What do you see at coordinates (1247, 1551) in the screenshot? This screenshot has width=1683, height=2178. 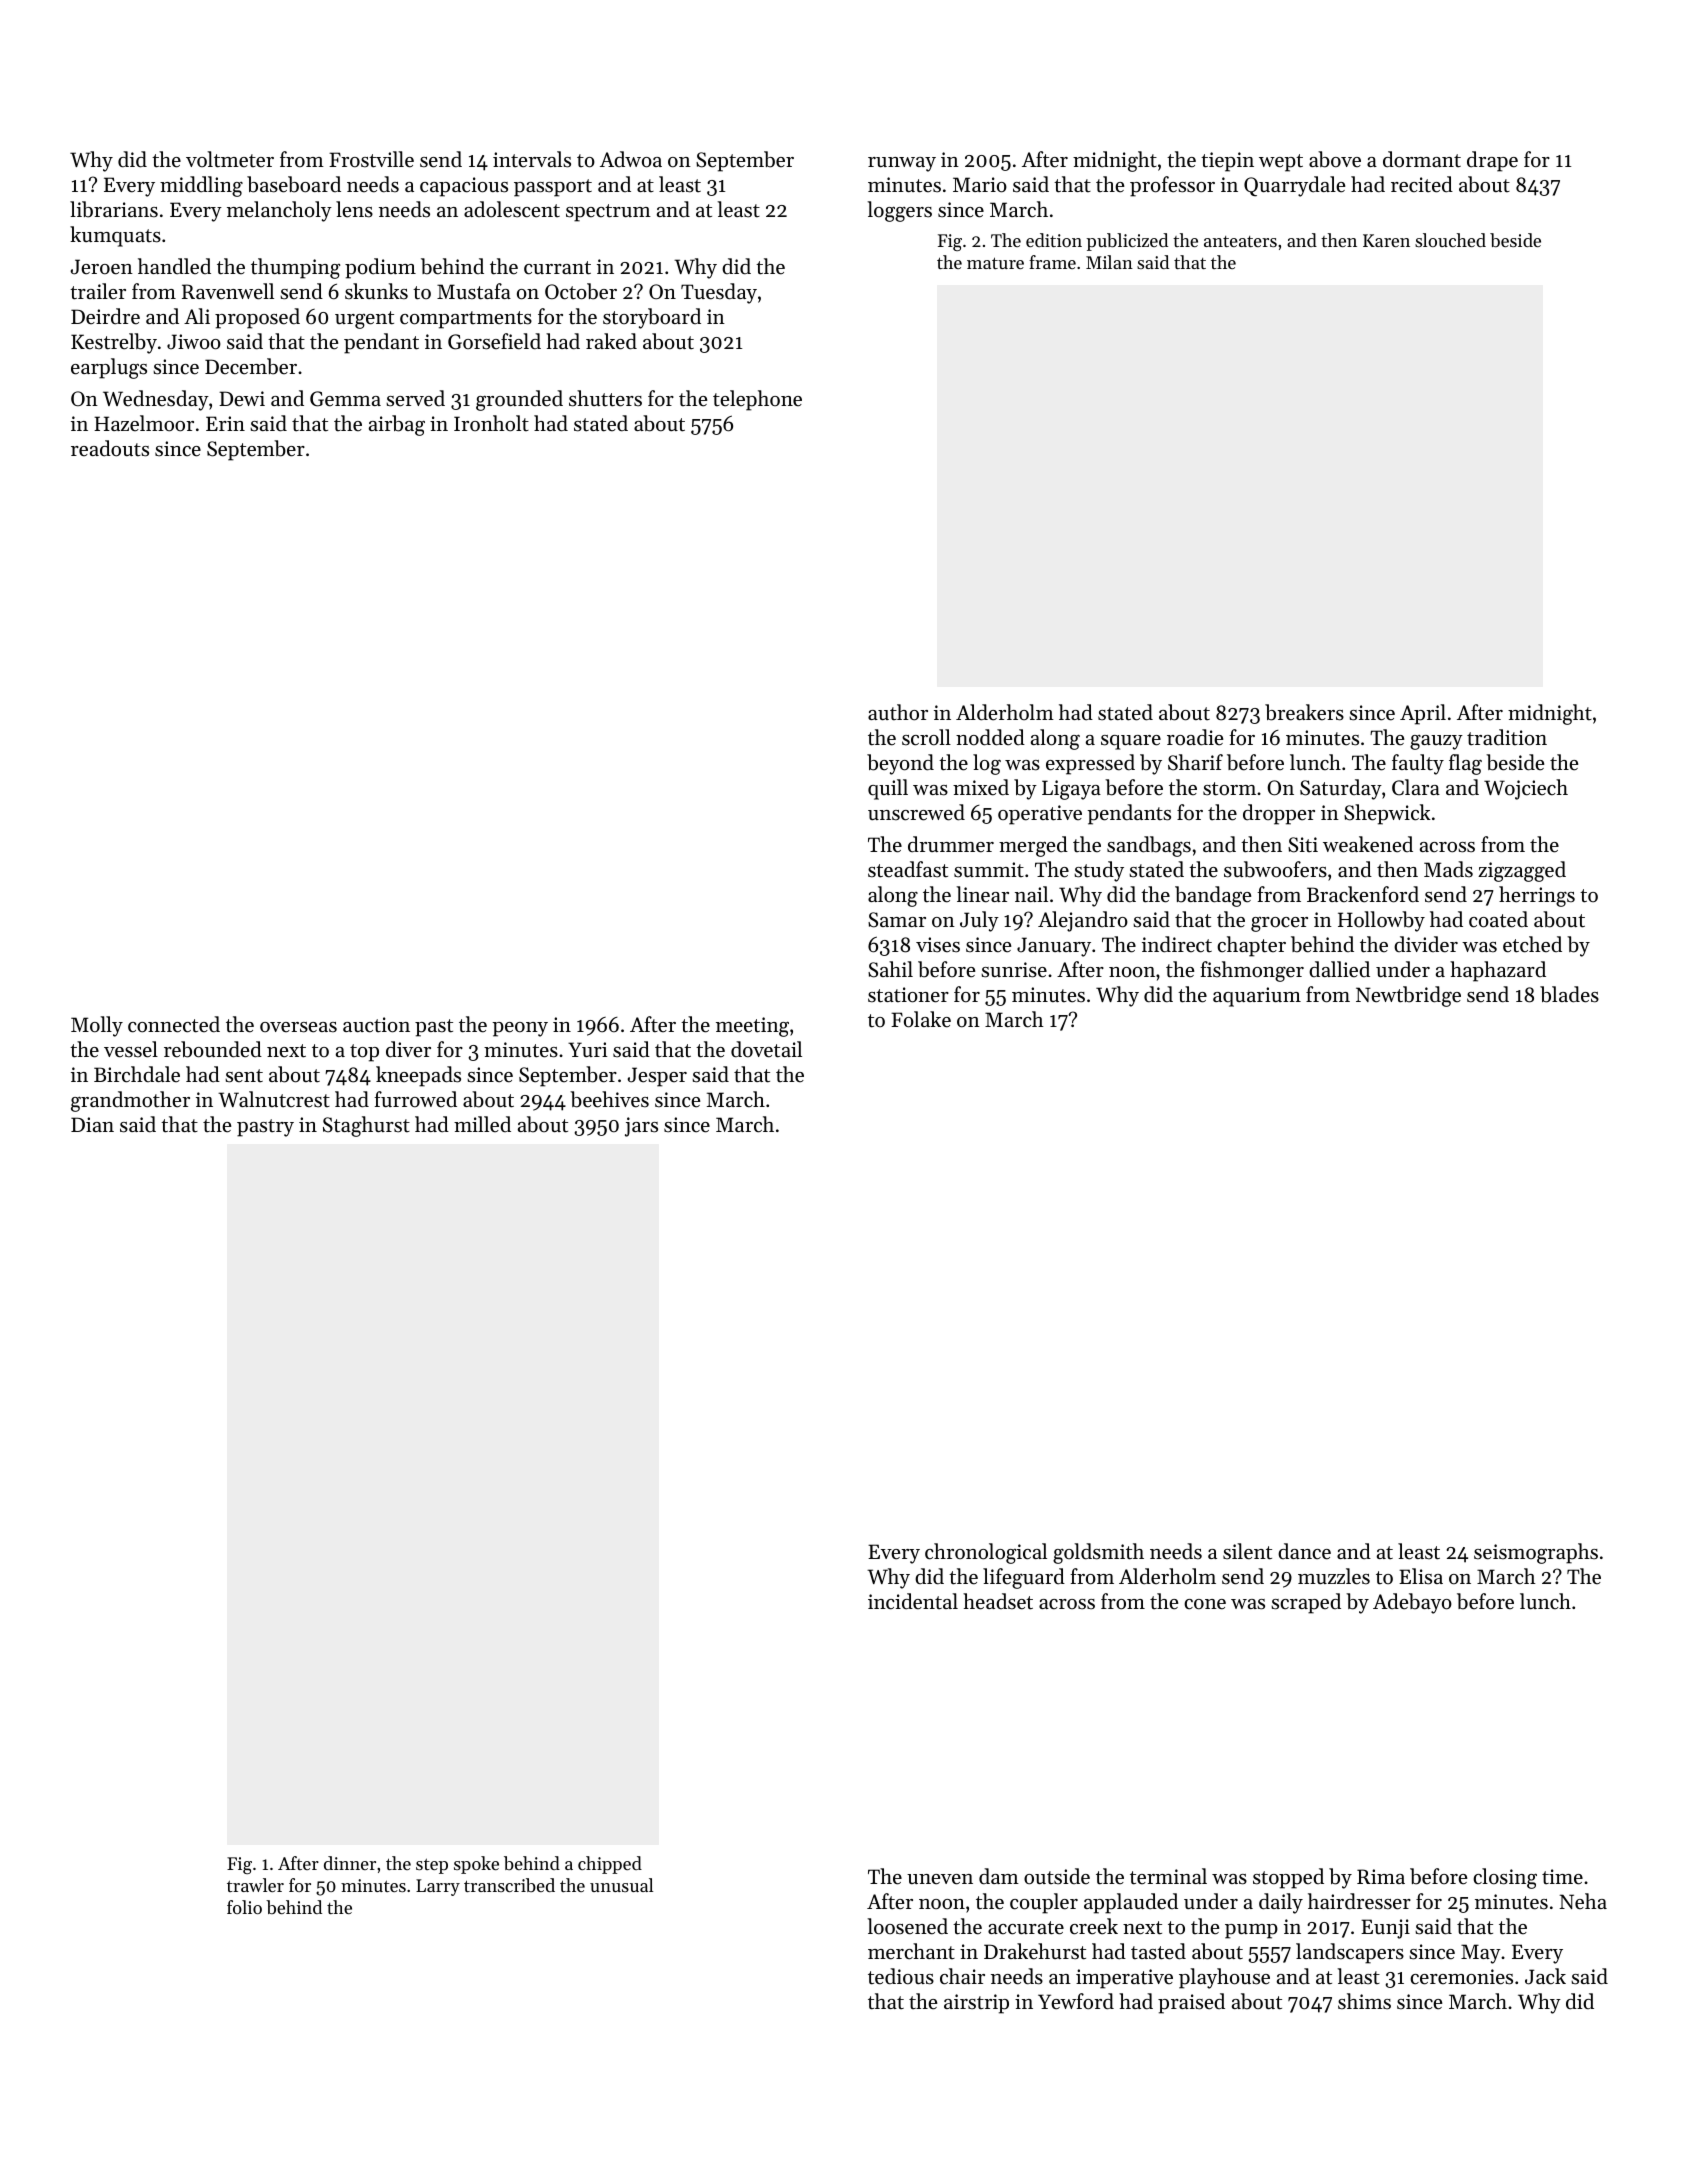 I see `silent` at bounding box center [1247, 1551].
